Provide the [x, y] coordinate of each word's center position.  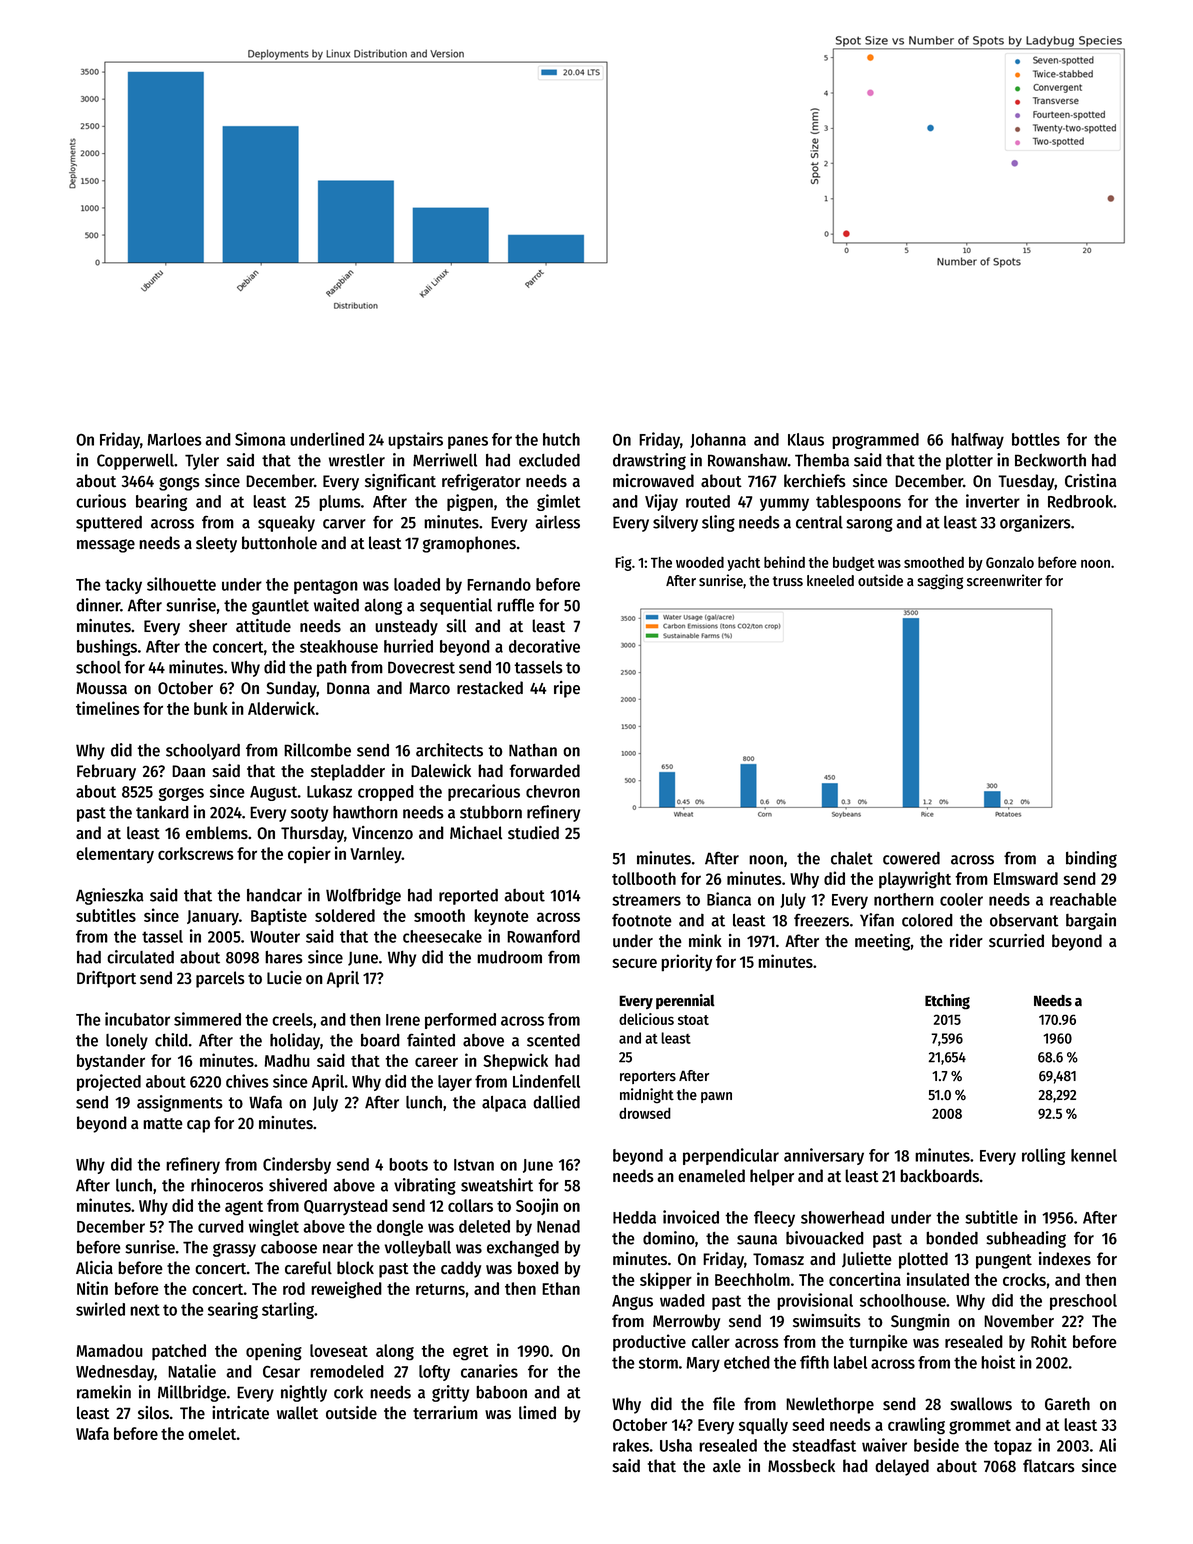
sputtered [109, 524]
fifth [814, 1362]
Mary [703, 1364]
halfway [977, 441]
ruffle [515, 605]
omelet [212, 1433]
